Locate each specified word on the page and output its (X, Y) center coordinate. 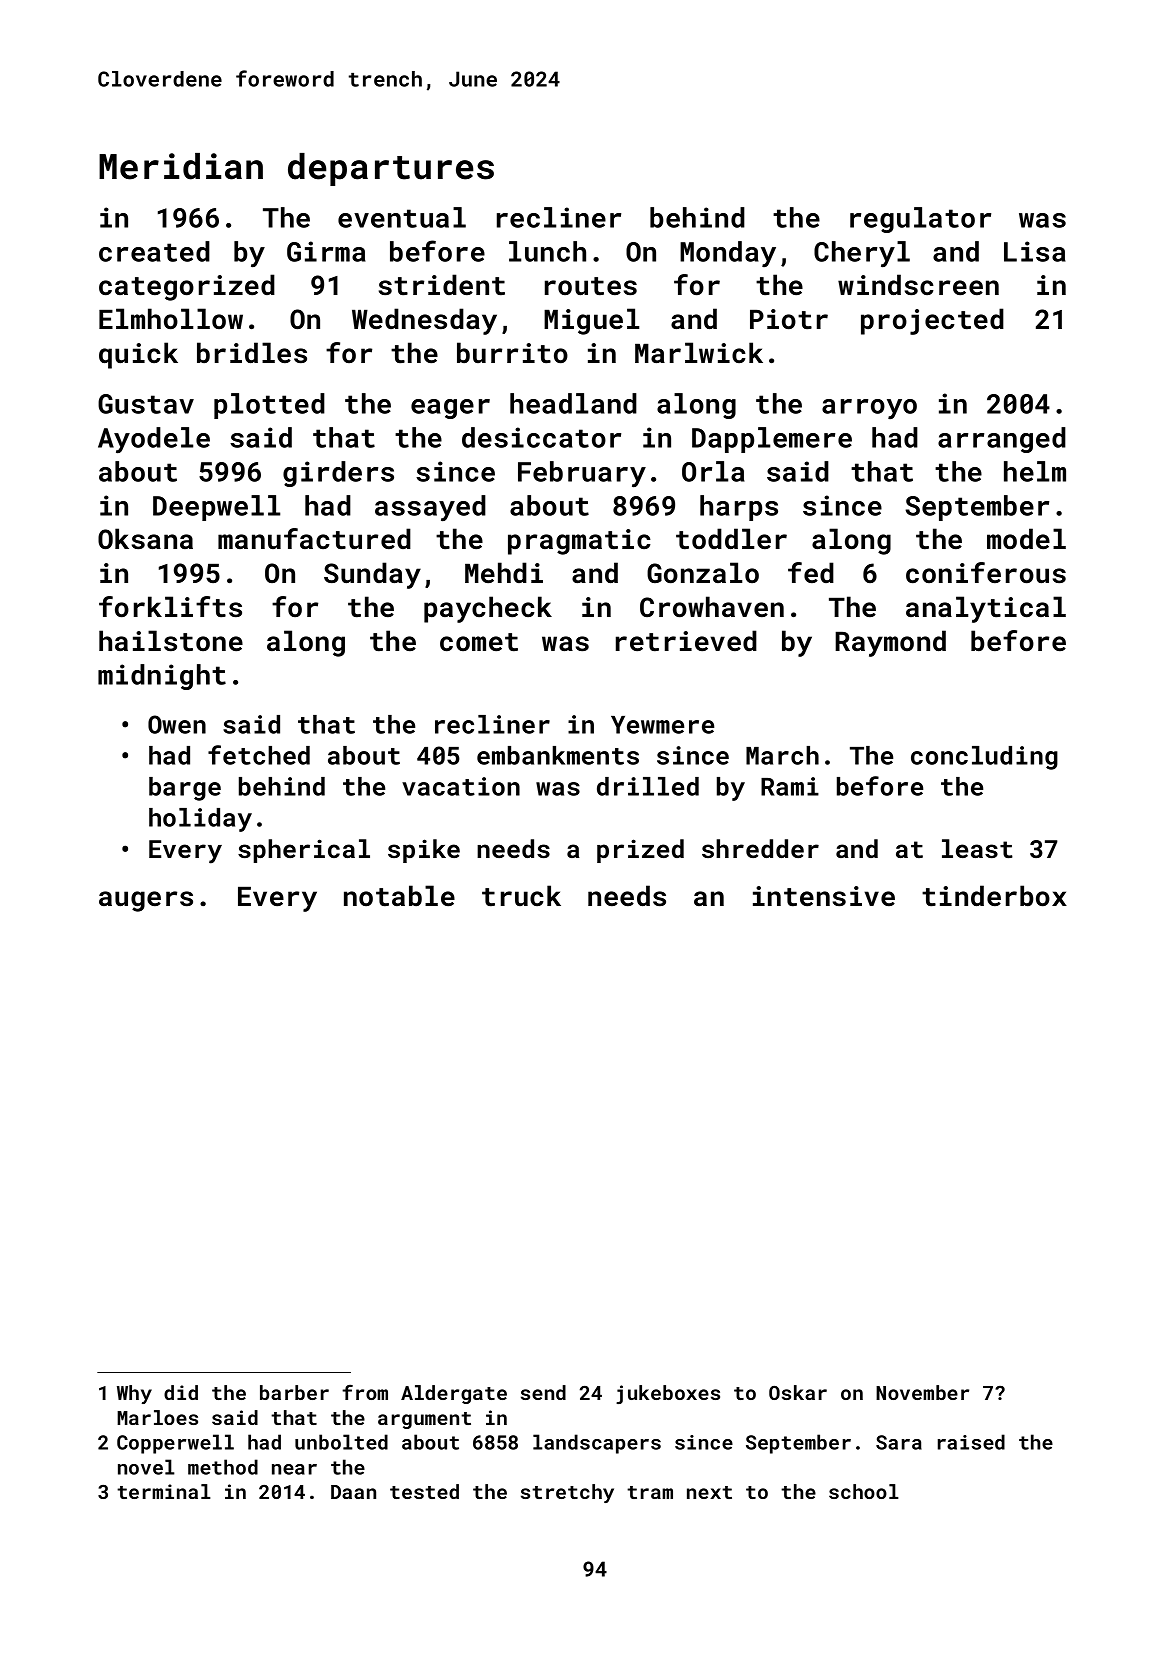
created (154, 251)
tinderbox (994, 896)
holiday (200, 820)
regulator (920, 220)
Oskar (798, 1392)
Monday (728, 254)
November (922, 1392)
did (181, 1392)
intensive (824, 896)
